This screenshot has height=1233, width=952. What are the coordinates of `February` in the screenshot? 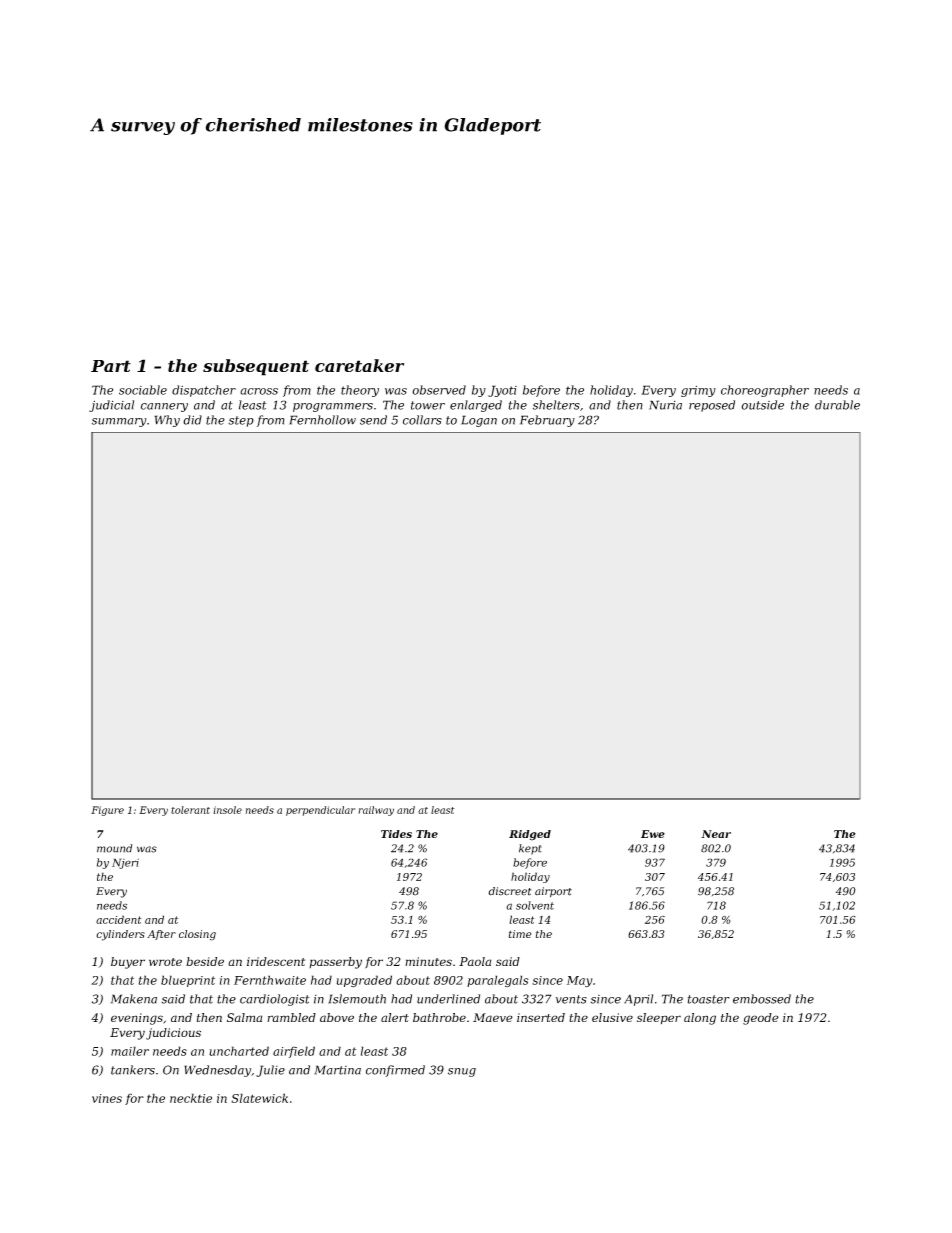 It's located at (547, 421).
